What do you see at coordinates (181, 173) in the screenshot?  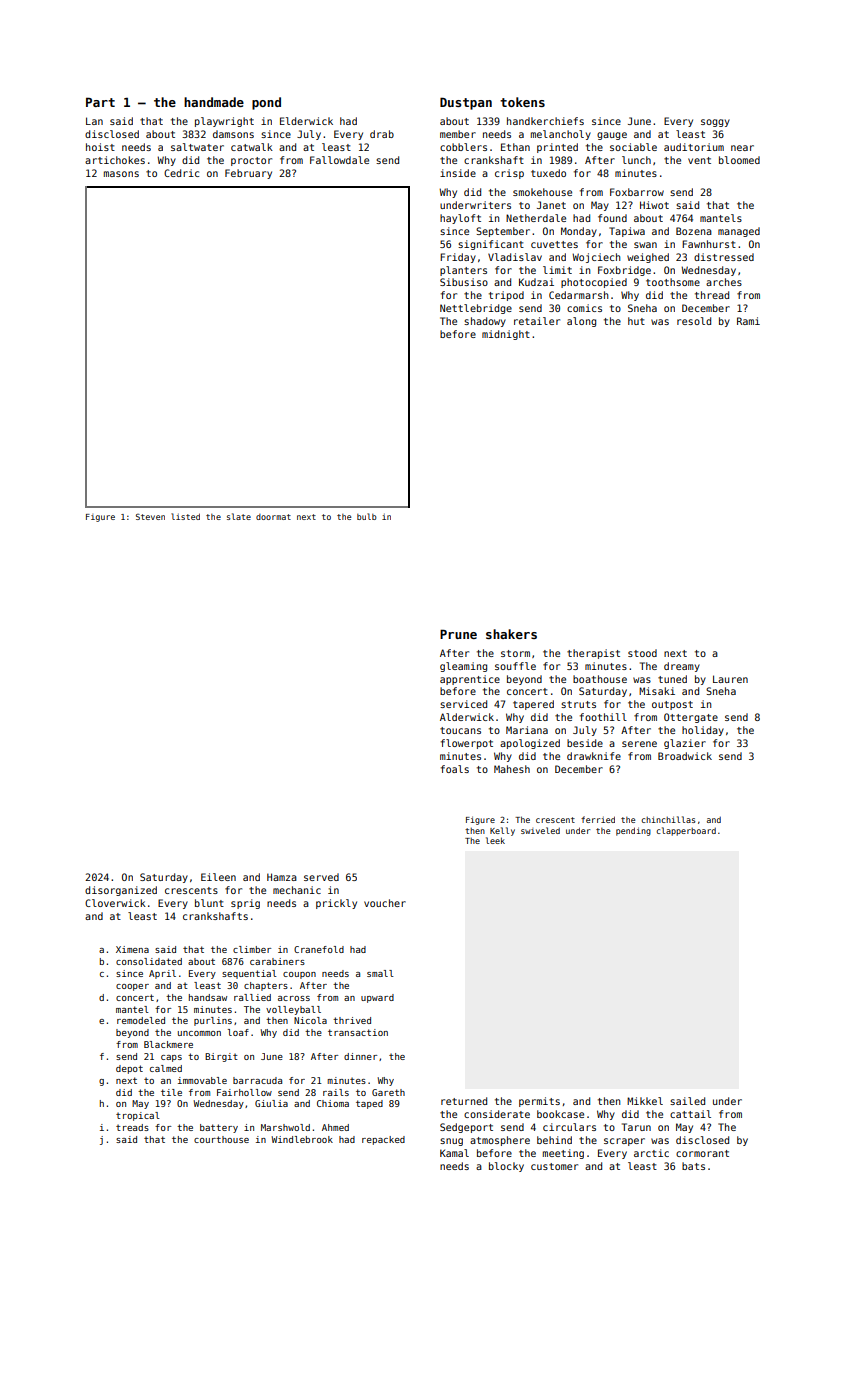 I see `Cedric` at bounding box center [181, 173].
